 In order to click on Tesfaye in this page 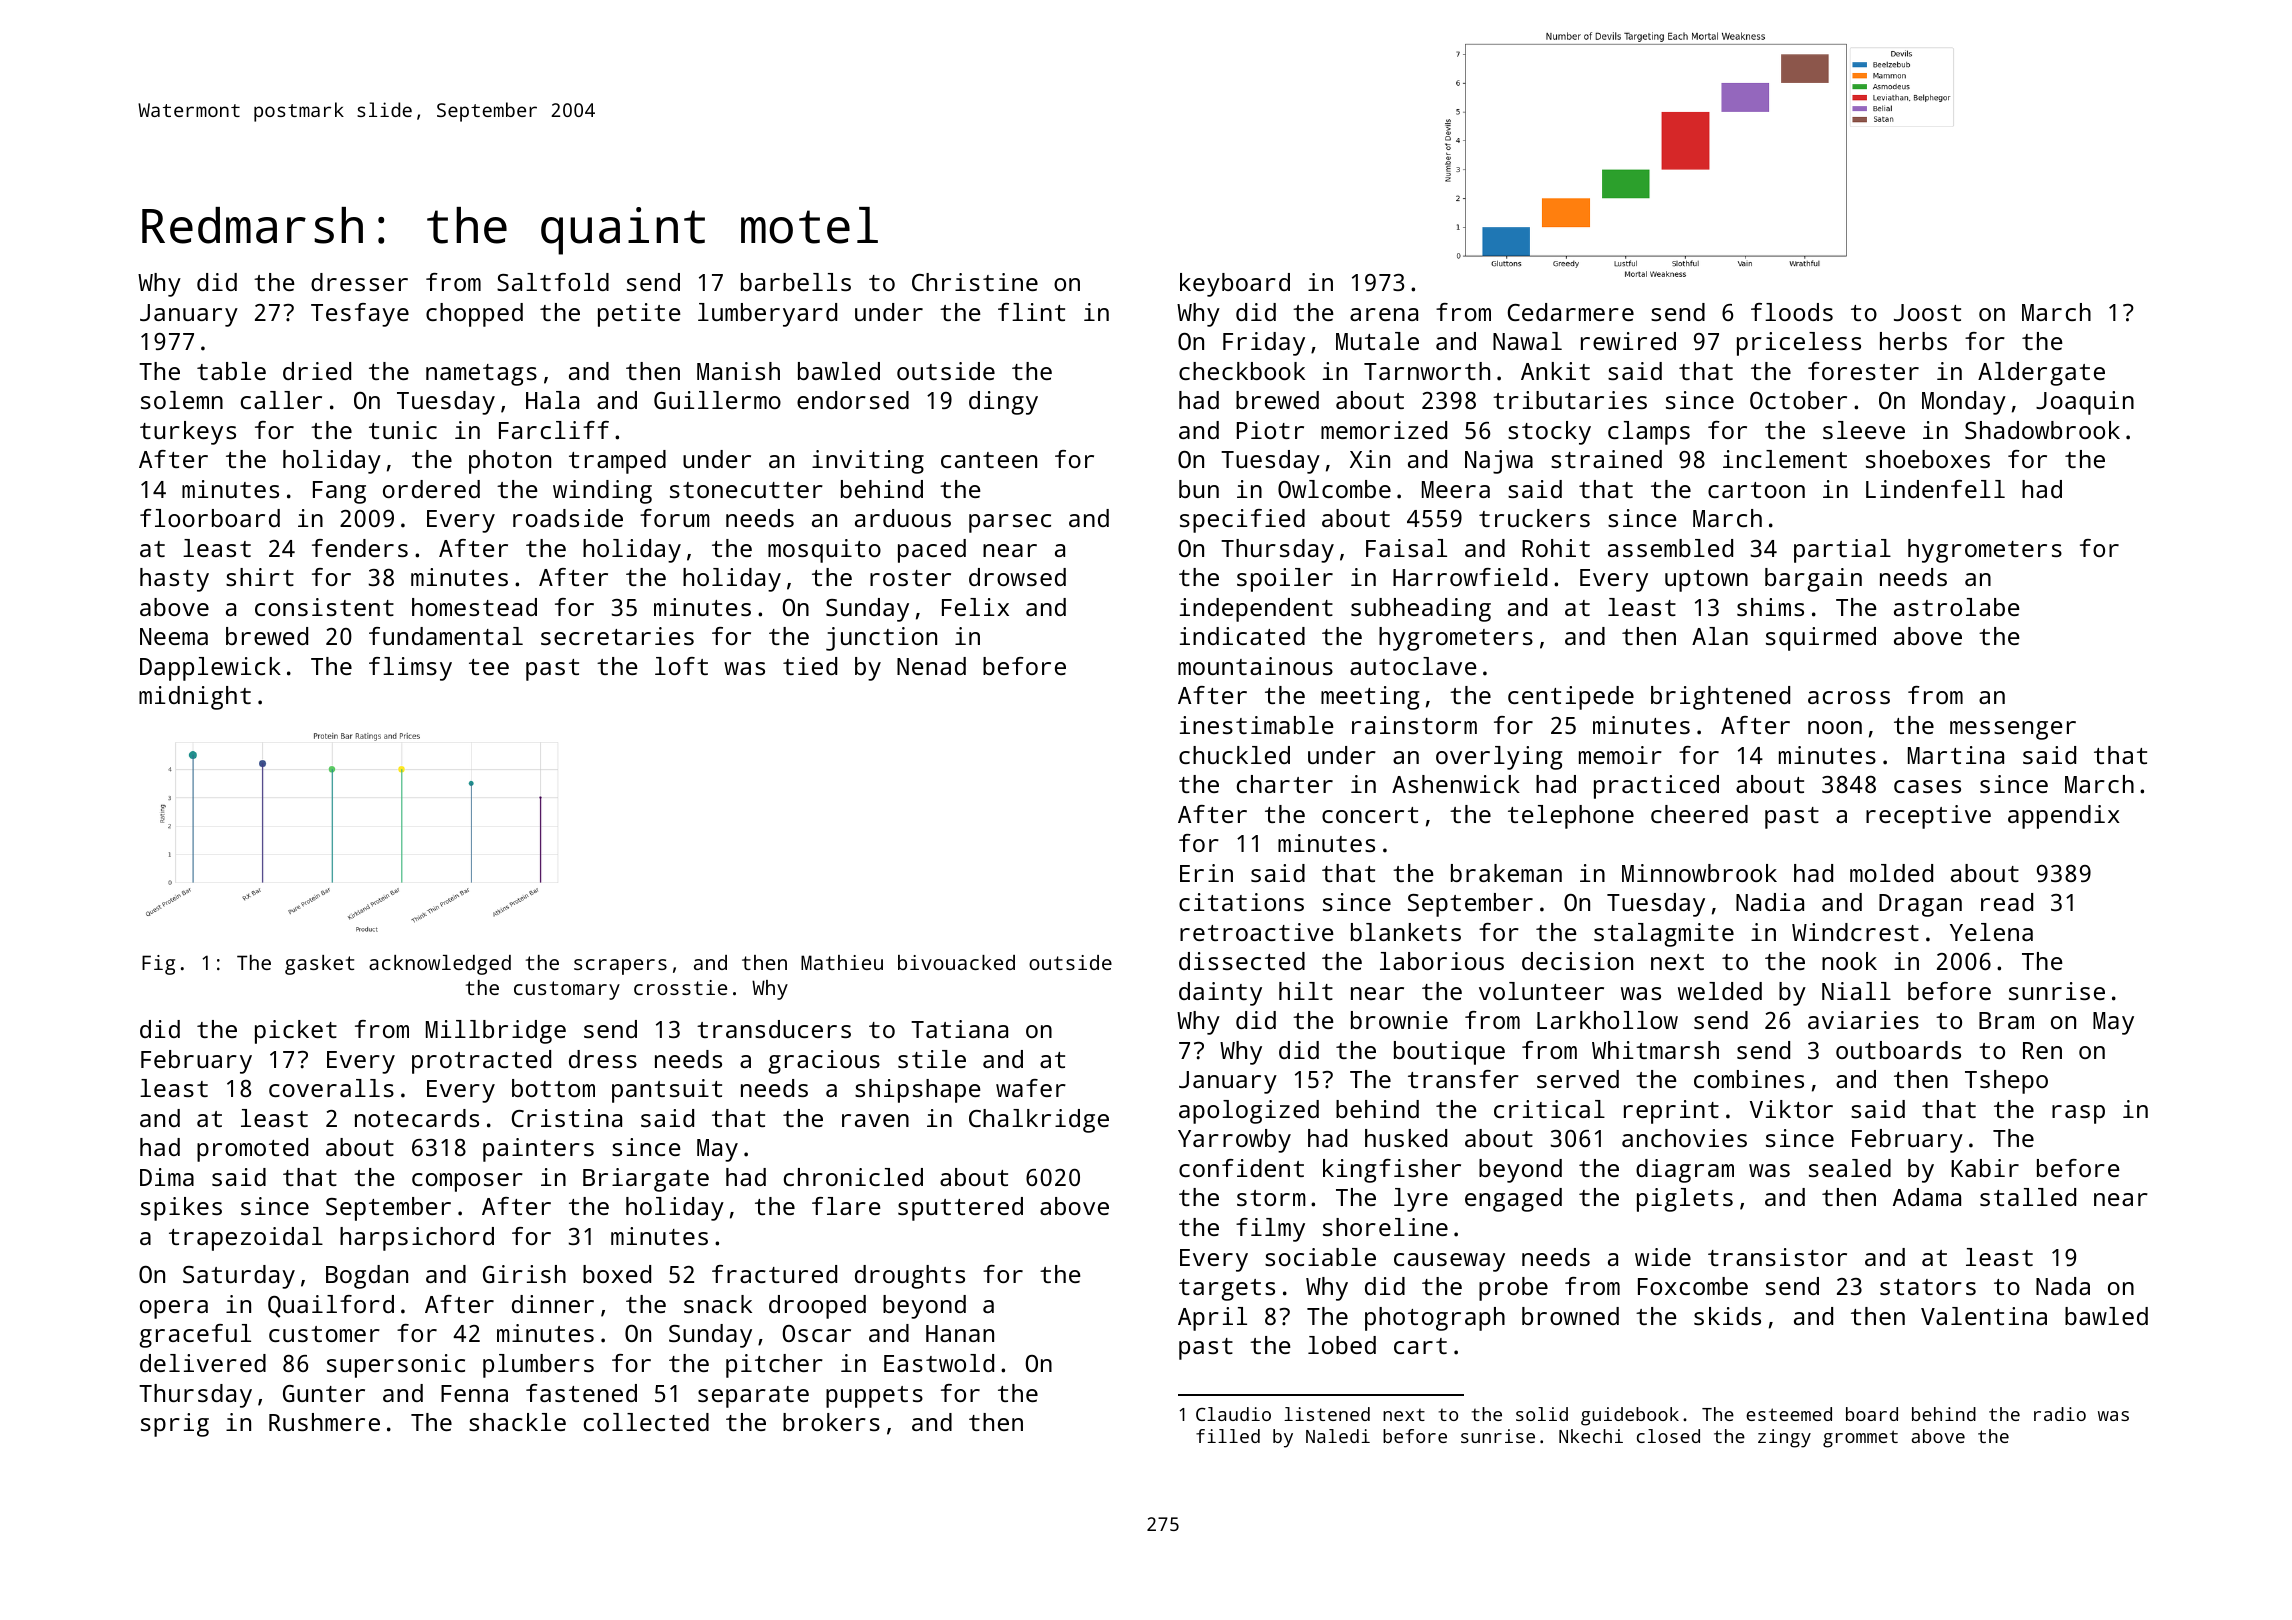, I will do `click(360, 315)`.
